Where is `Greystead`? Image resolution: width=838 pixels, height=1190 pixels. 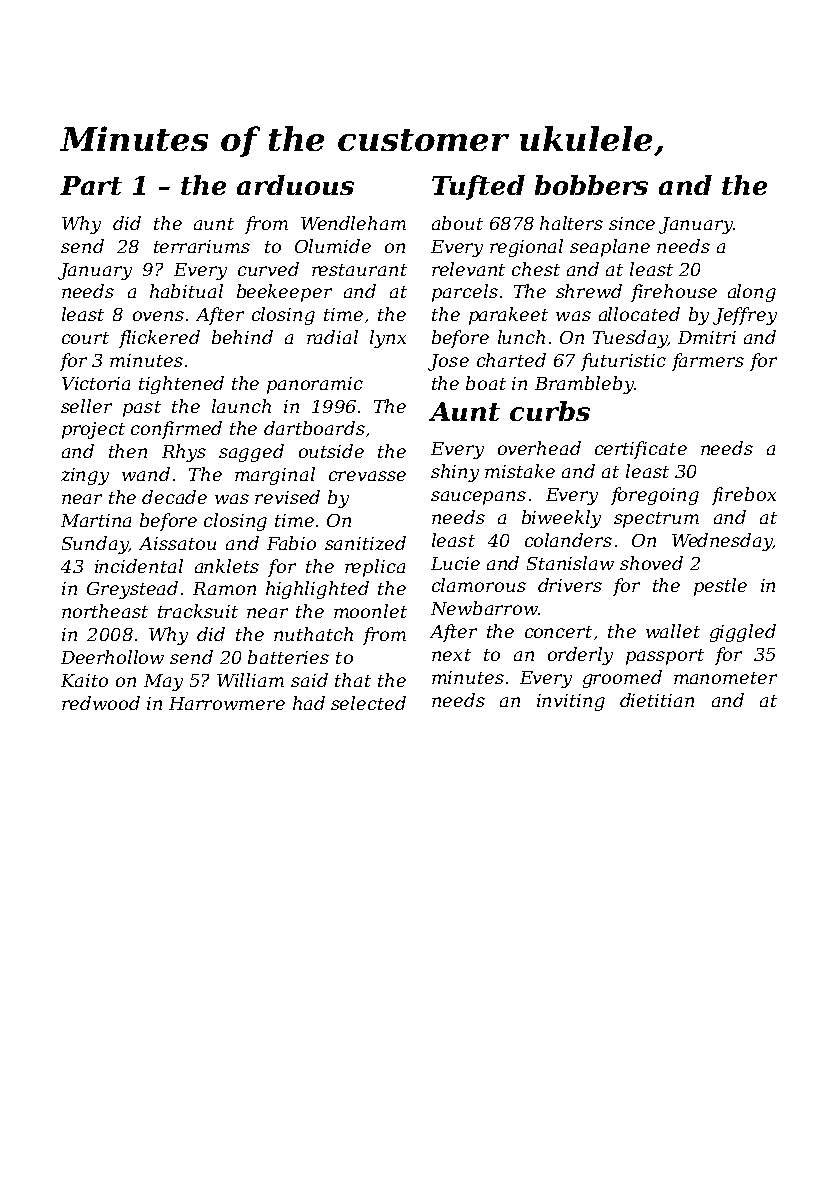 Greystead is located at coordinates (132, 590).
